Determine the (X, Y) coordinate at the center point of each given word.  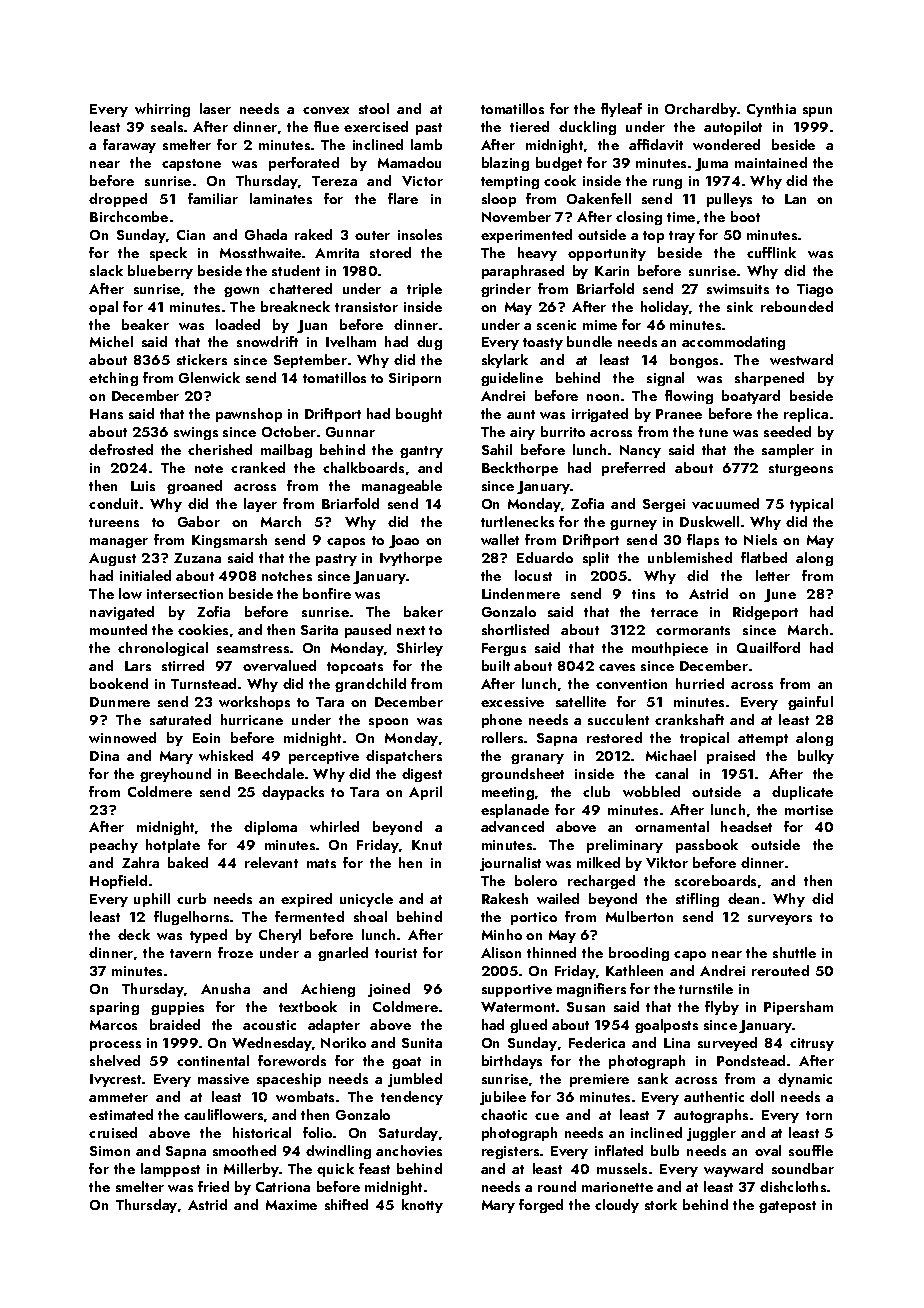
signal (665, 379)
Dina (104, 756)
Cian (191, 235)
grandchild (370, 685)
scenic (556, 325)
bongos (694, 361)
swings (196, 433)
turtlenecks (517, 521)
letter (773, 575)
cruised (113, 1132)
